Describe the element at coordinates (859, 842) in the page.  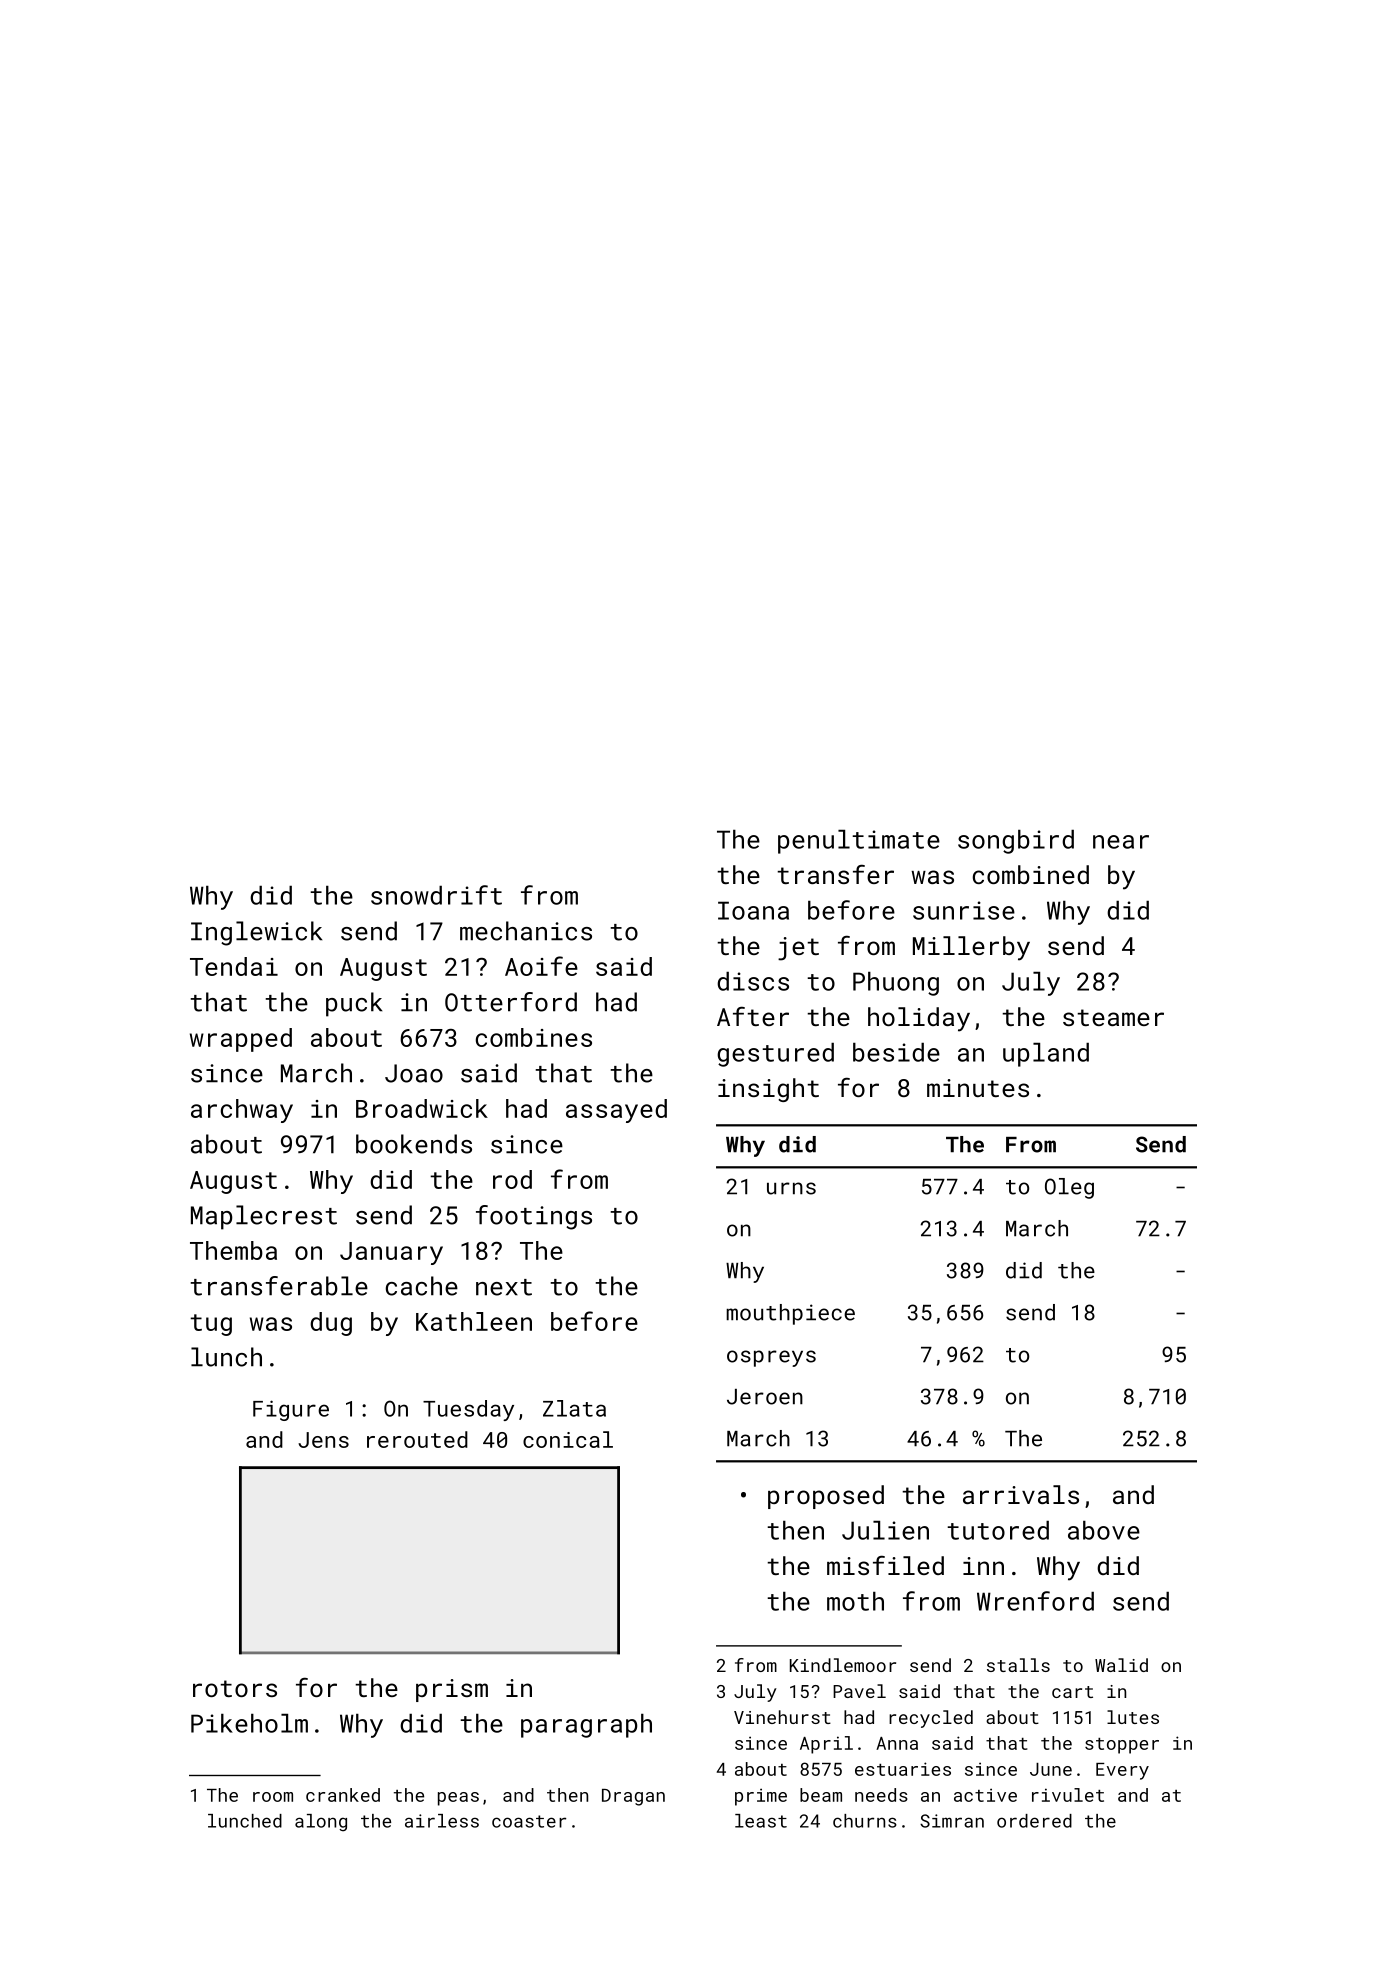
I see `penultimate` at that location.
